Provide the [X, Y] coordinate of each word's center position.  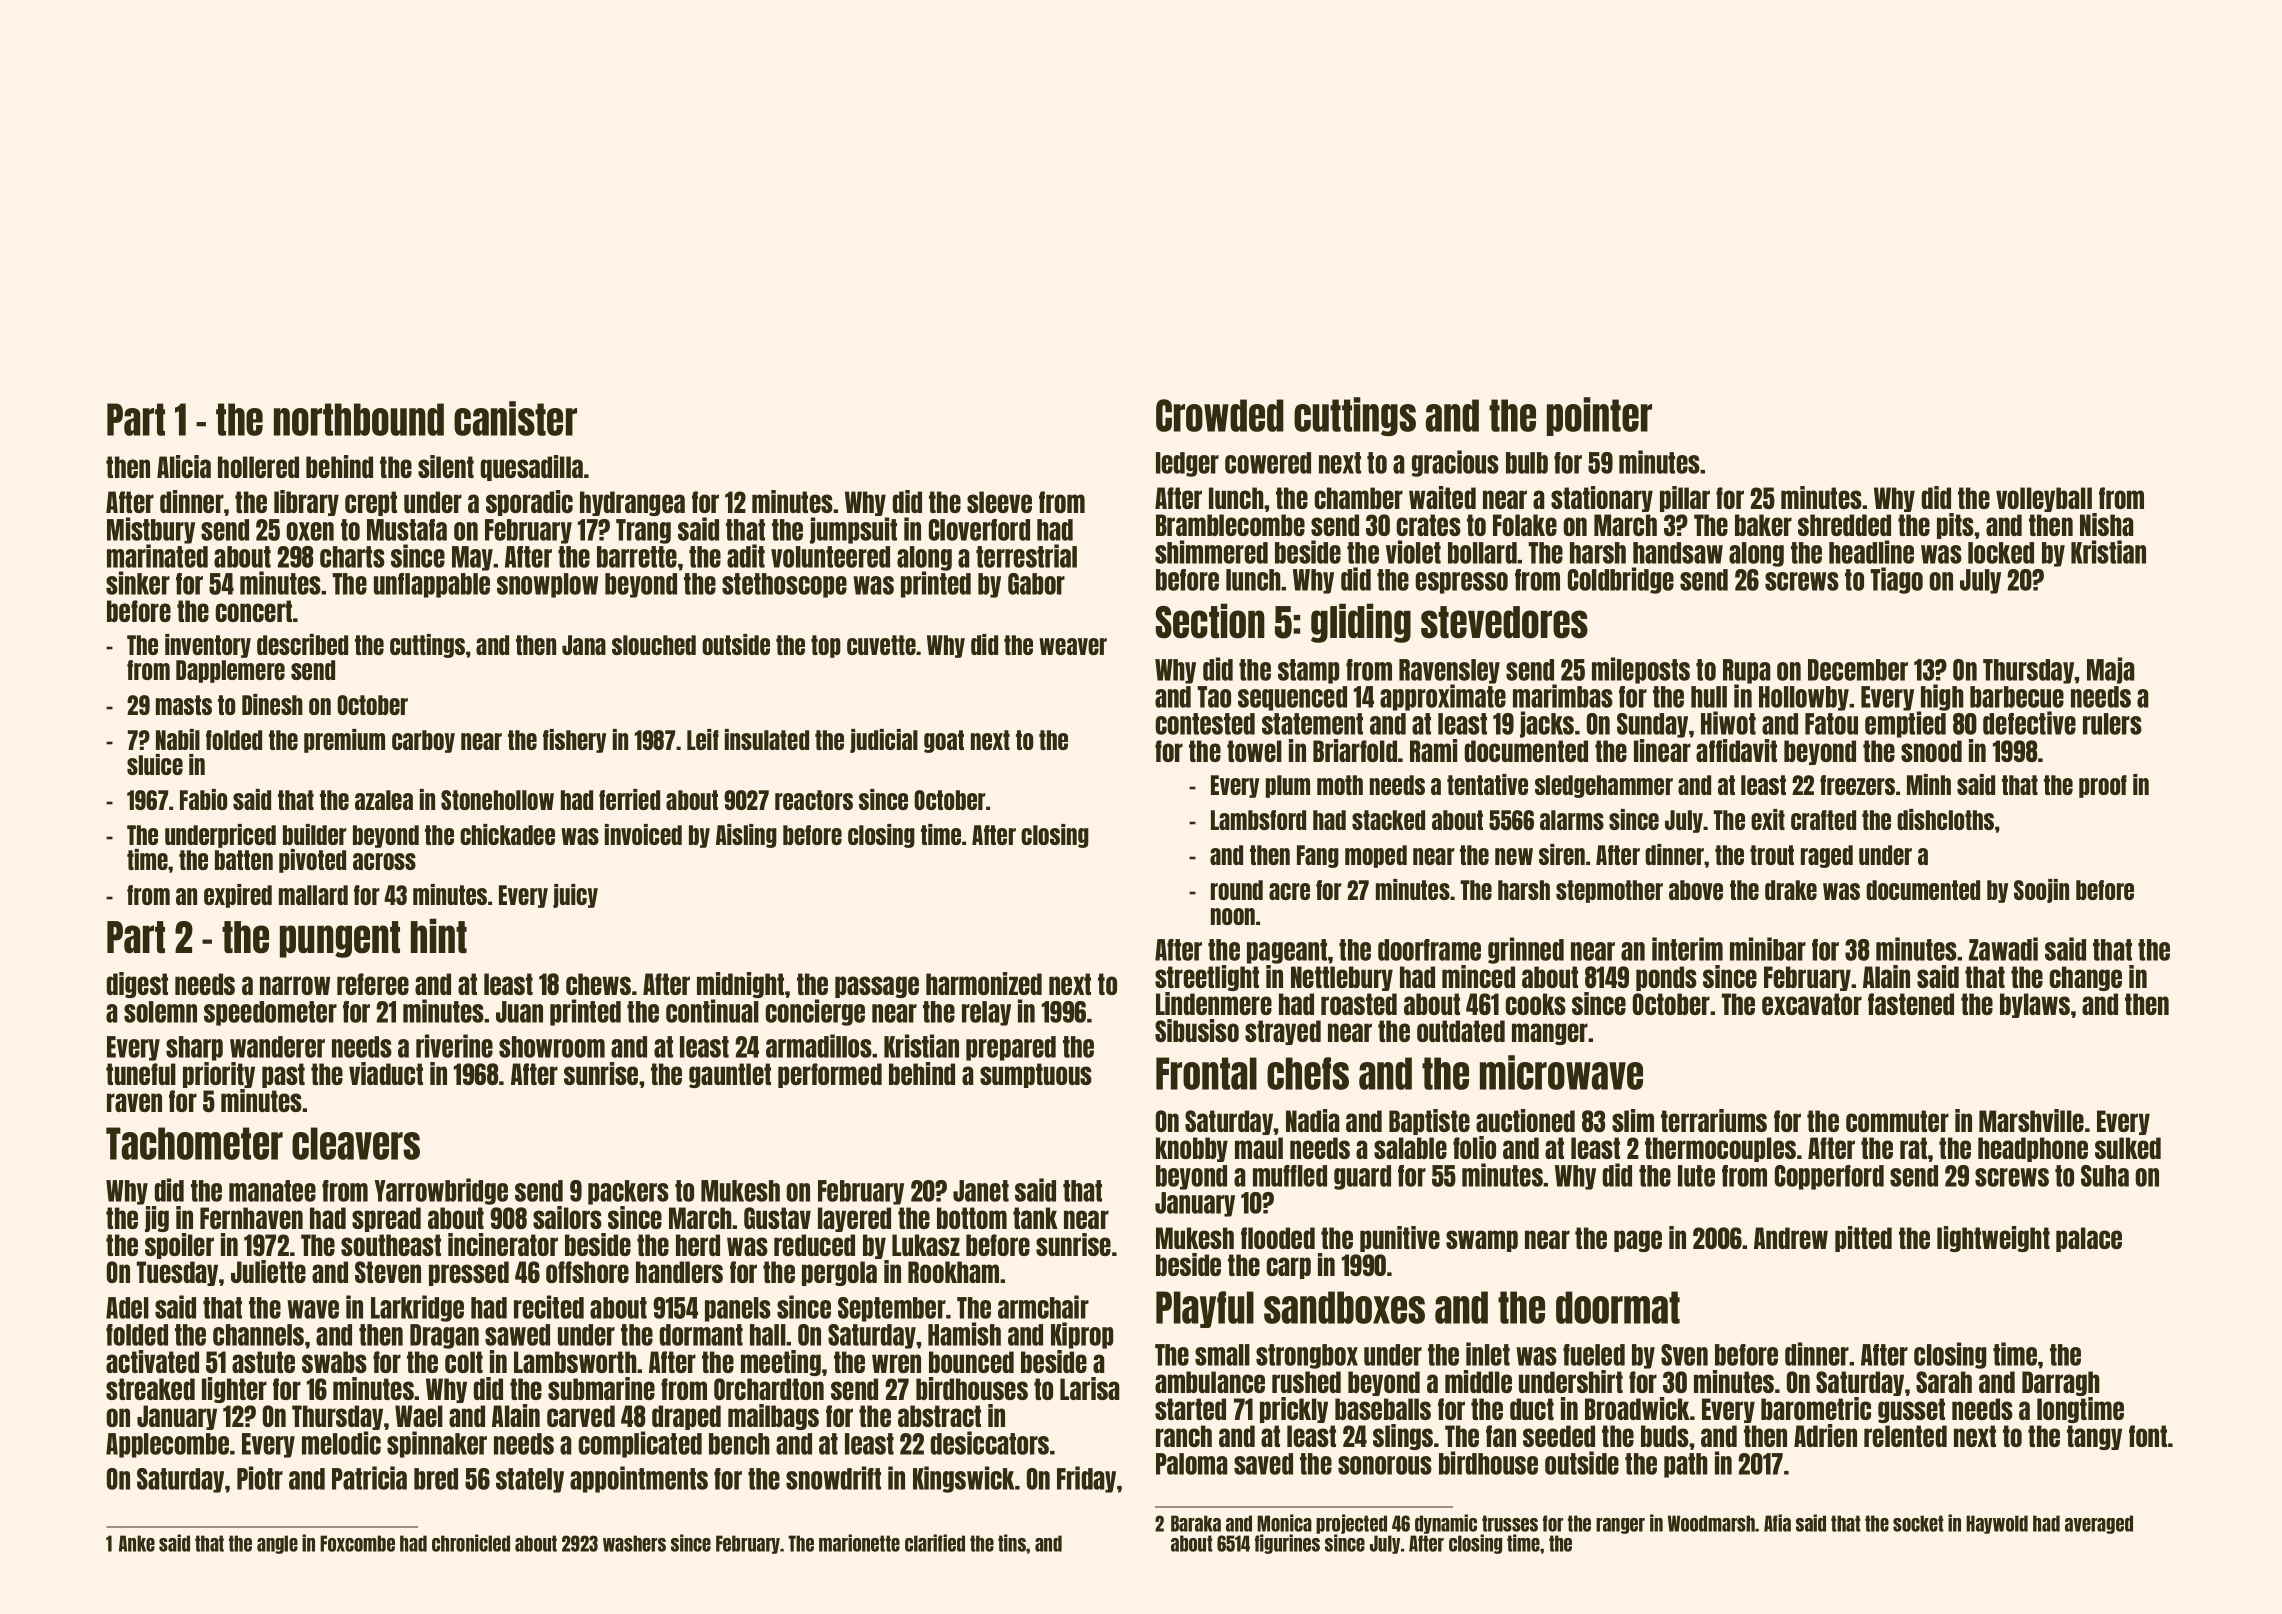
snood [1931, 751]
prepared [1011, 1048]
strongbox [1307, 1356]
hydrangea [632, 503]
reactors [814, 800]
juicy [575, 896]
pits [1955, 526]
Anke [137, 1543]
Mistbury [151, 530]
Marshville [2031, 1120]
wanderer [277, 1047]
